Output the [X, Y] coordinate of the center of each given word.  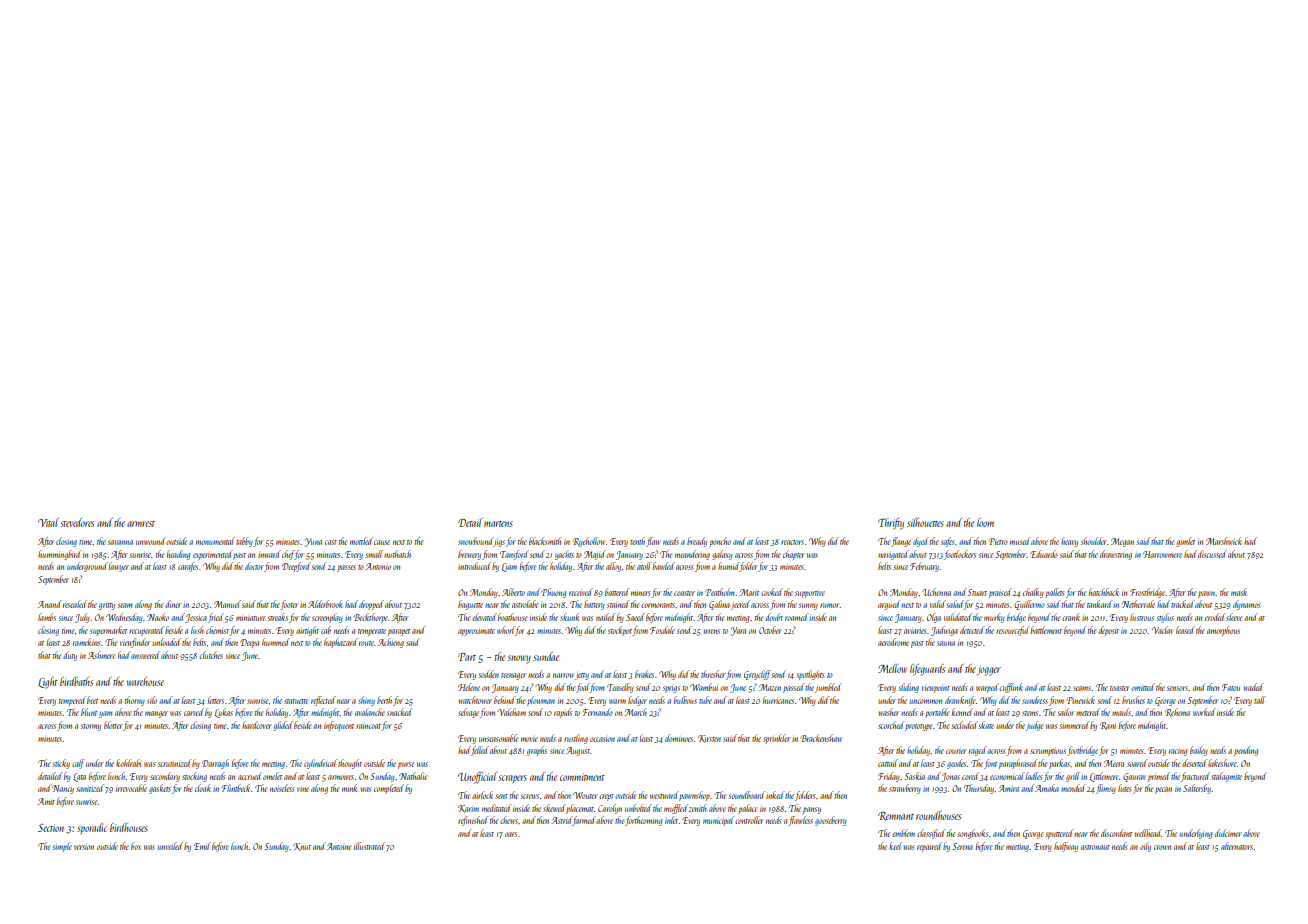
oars [511, 834]
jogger [989, 670]
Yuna [313, 542]
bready [697, 542]
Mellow [892, 668]
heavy [1069, 542]
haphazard [341, 643]
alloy [613, 567]
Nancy [63, 789]
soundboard [746, 795]
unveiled [170, 846]
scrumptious [1048, 752]
